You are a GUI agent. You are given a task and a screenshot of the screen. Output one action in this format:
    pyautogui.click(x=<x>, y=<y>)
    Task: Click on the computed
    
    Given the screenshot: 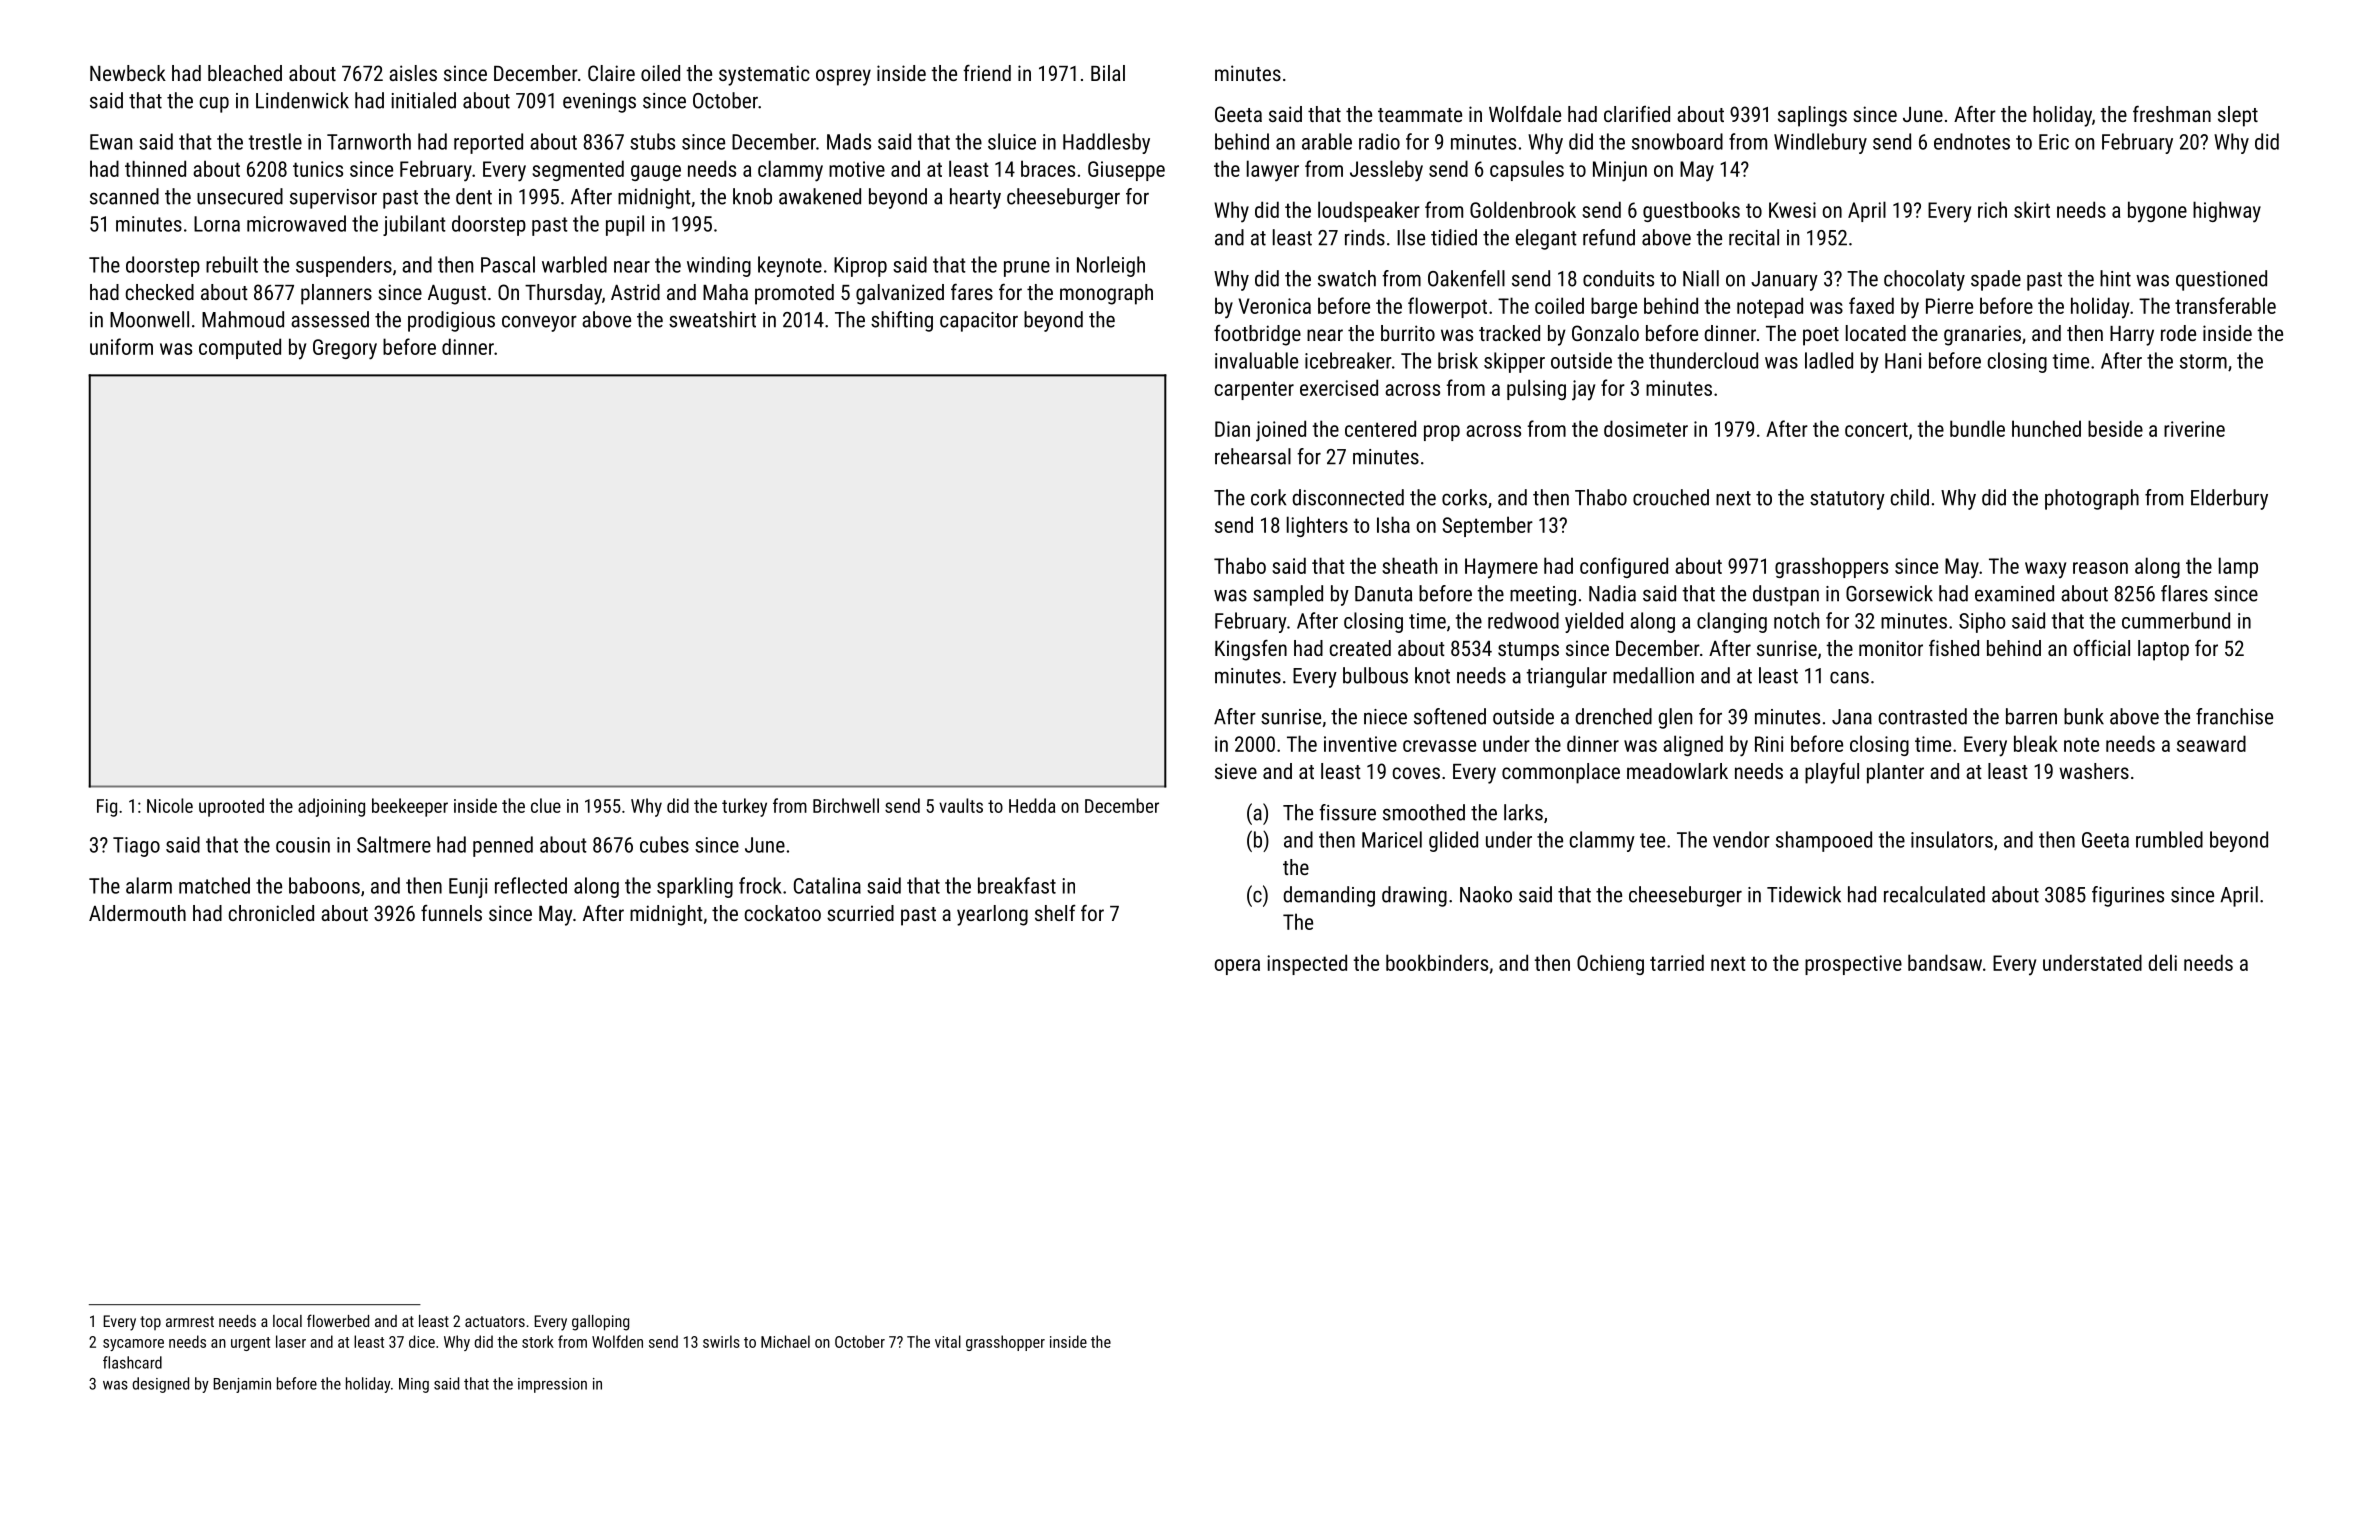 What is the action you would take?
    pyautogui.click(x=240, y=348)
